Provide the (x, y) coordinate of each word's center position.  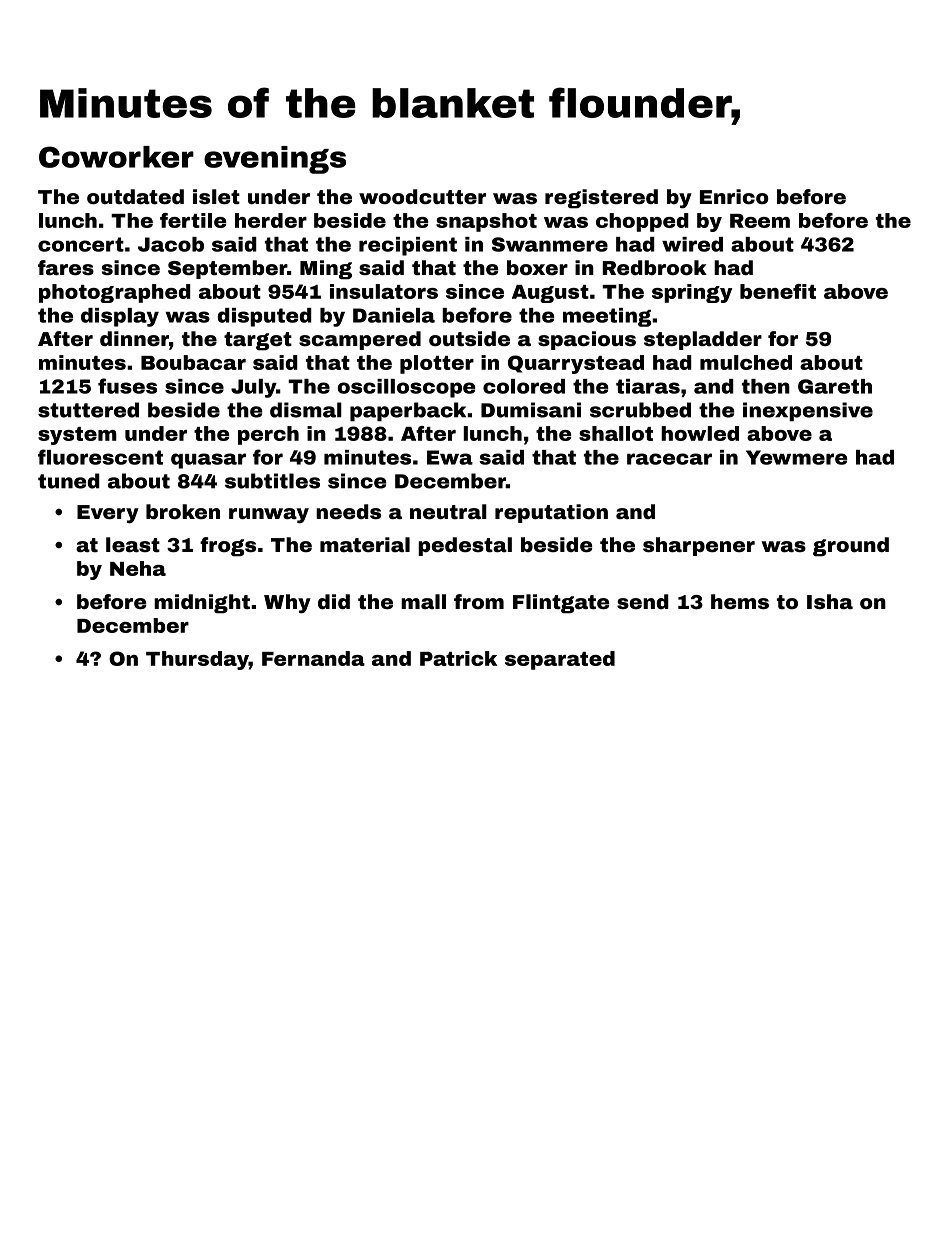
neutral (448, 511)
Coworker (116, 157)
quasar (208, 461)
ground (851, 547)
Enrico (734, 196)
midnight (202, 604)
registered (601, 199)
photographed (115, 293)
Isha (830, 601)
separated (560, 660)
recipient (408, 246)
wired (692, 244)
